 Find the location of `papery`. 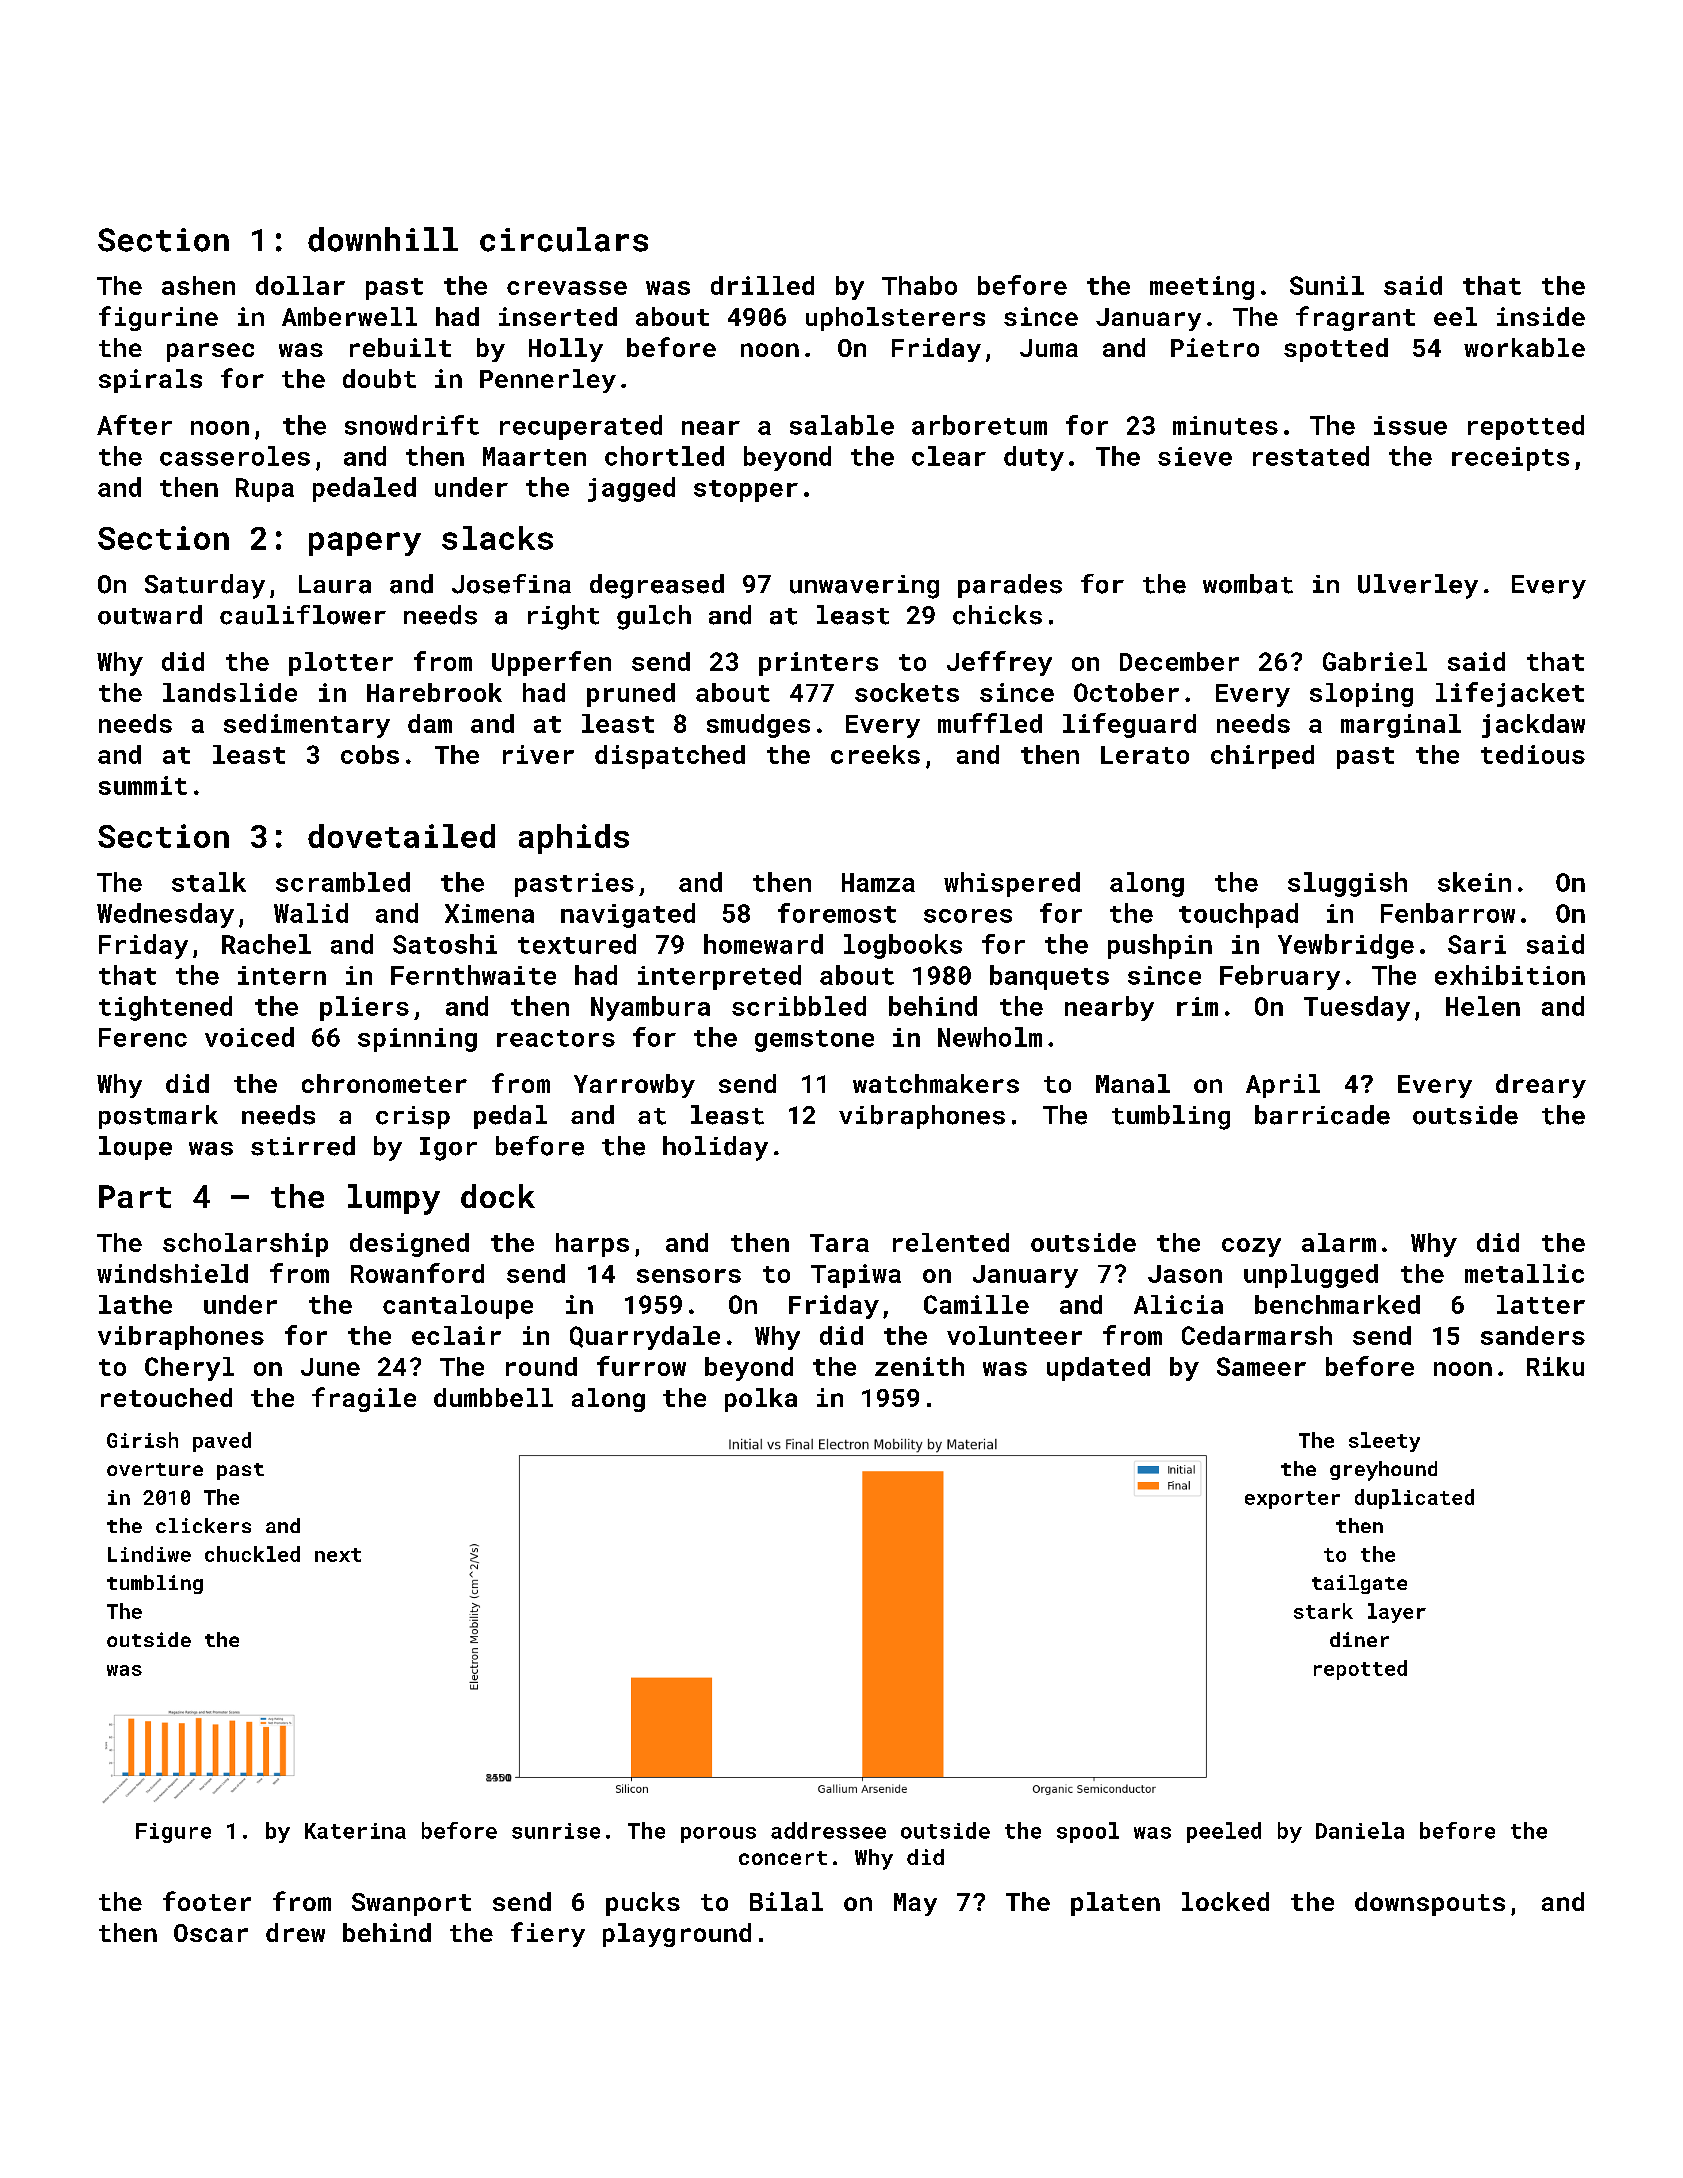

papery is located at coordinates (365, 544).
